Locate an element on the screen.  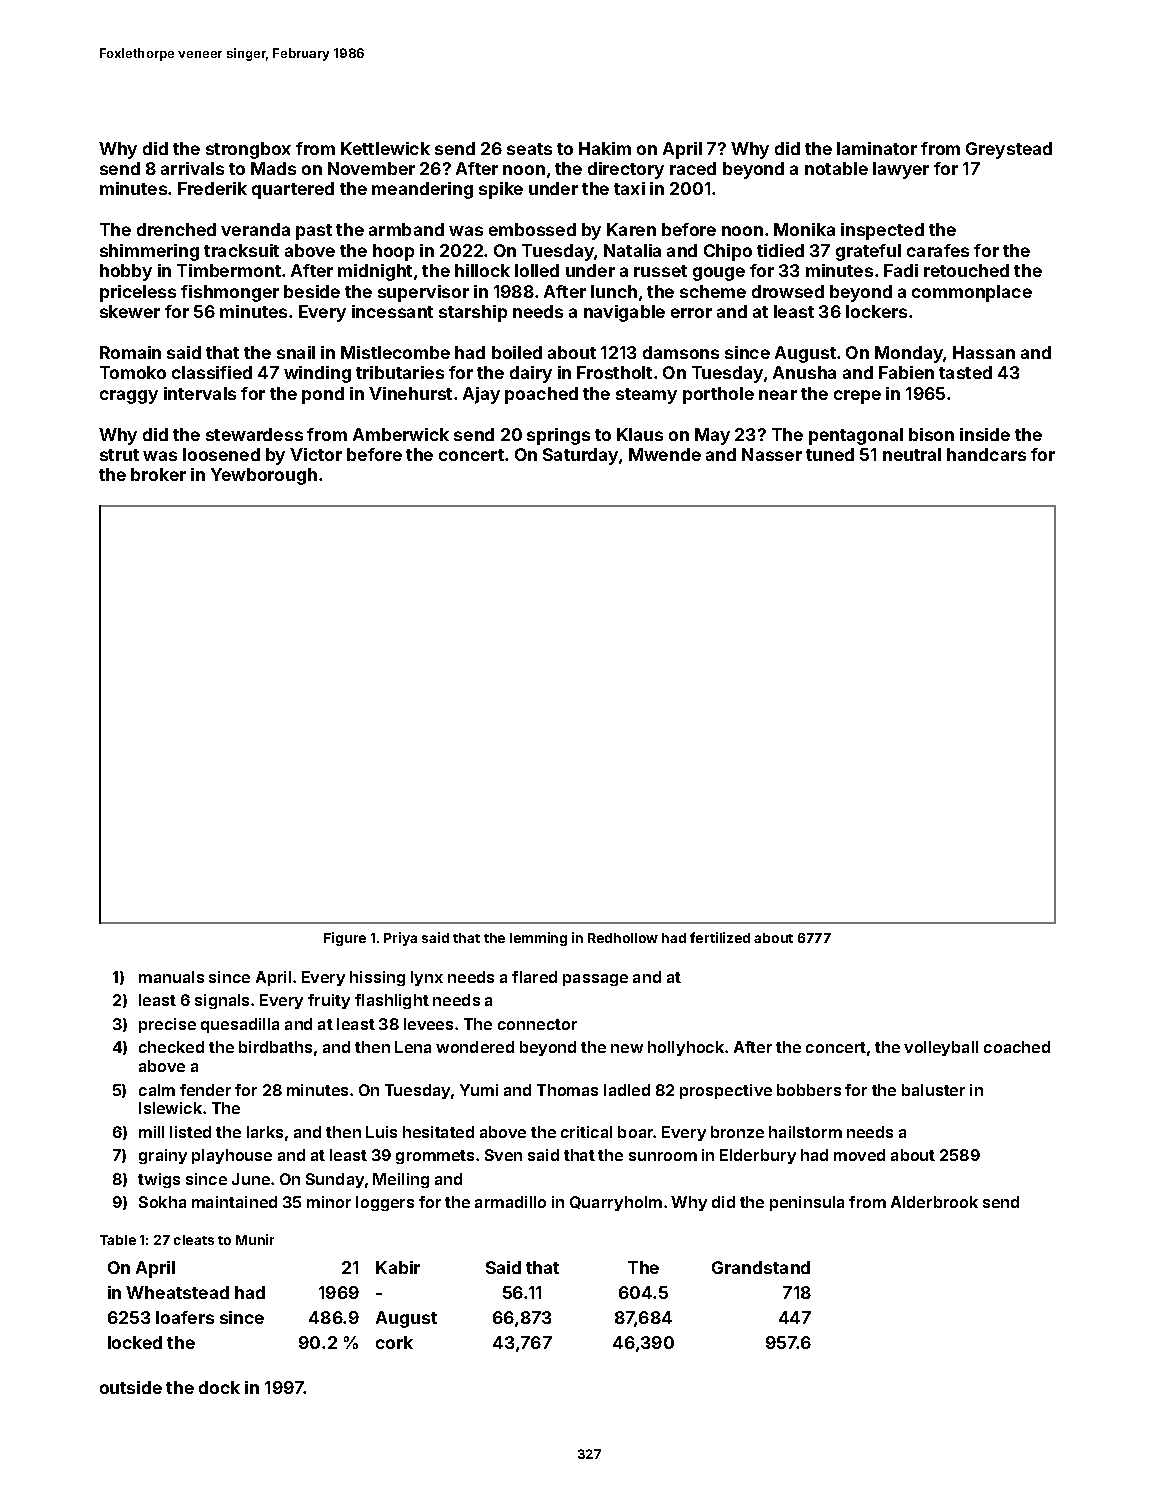
lemming is located at coordinates (538, 939).
